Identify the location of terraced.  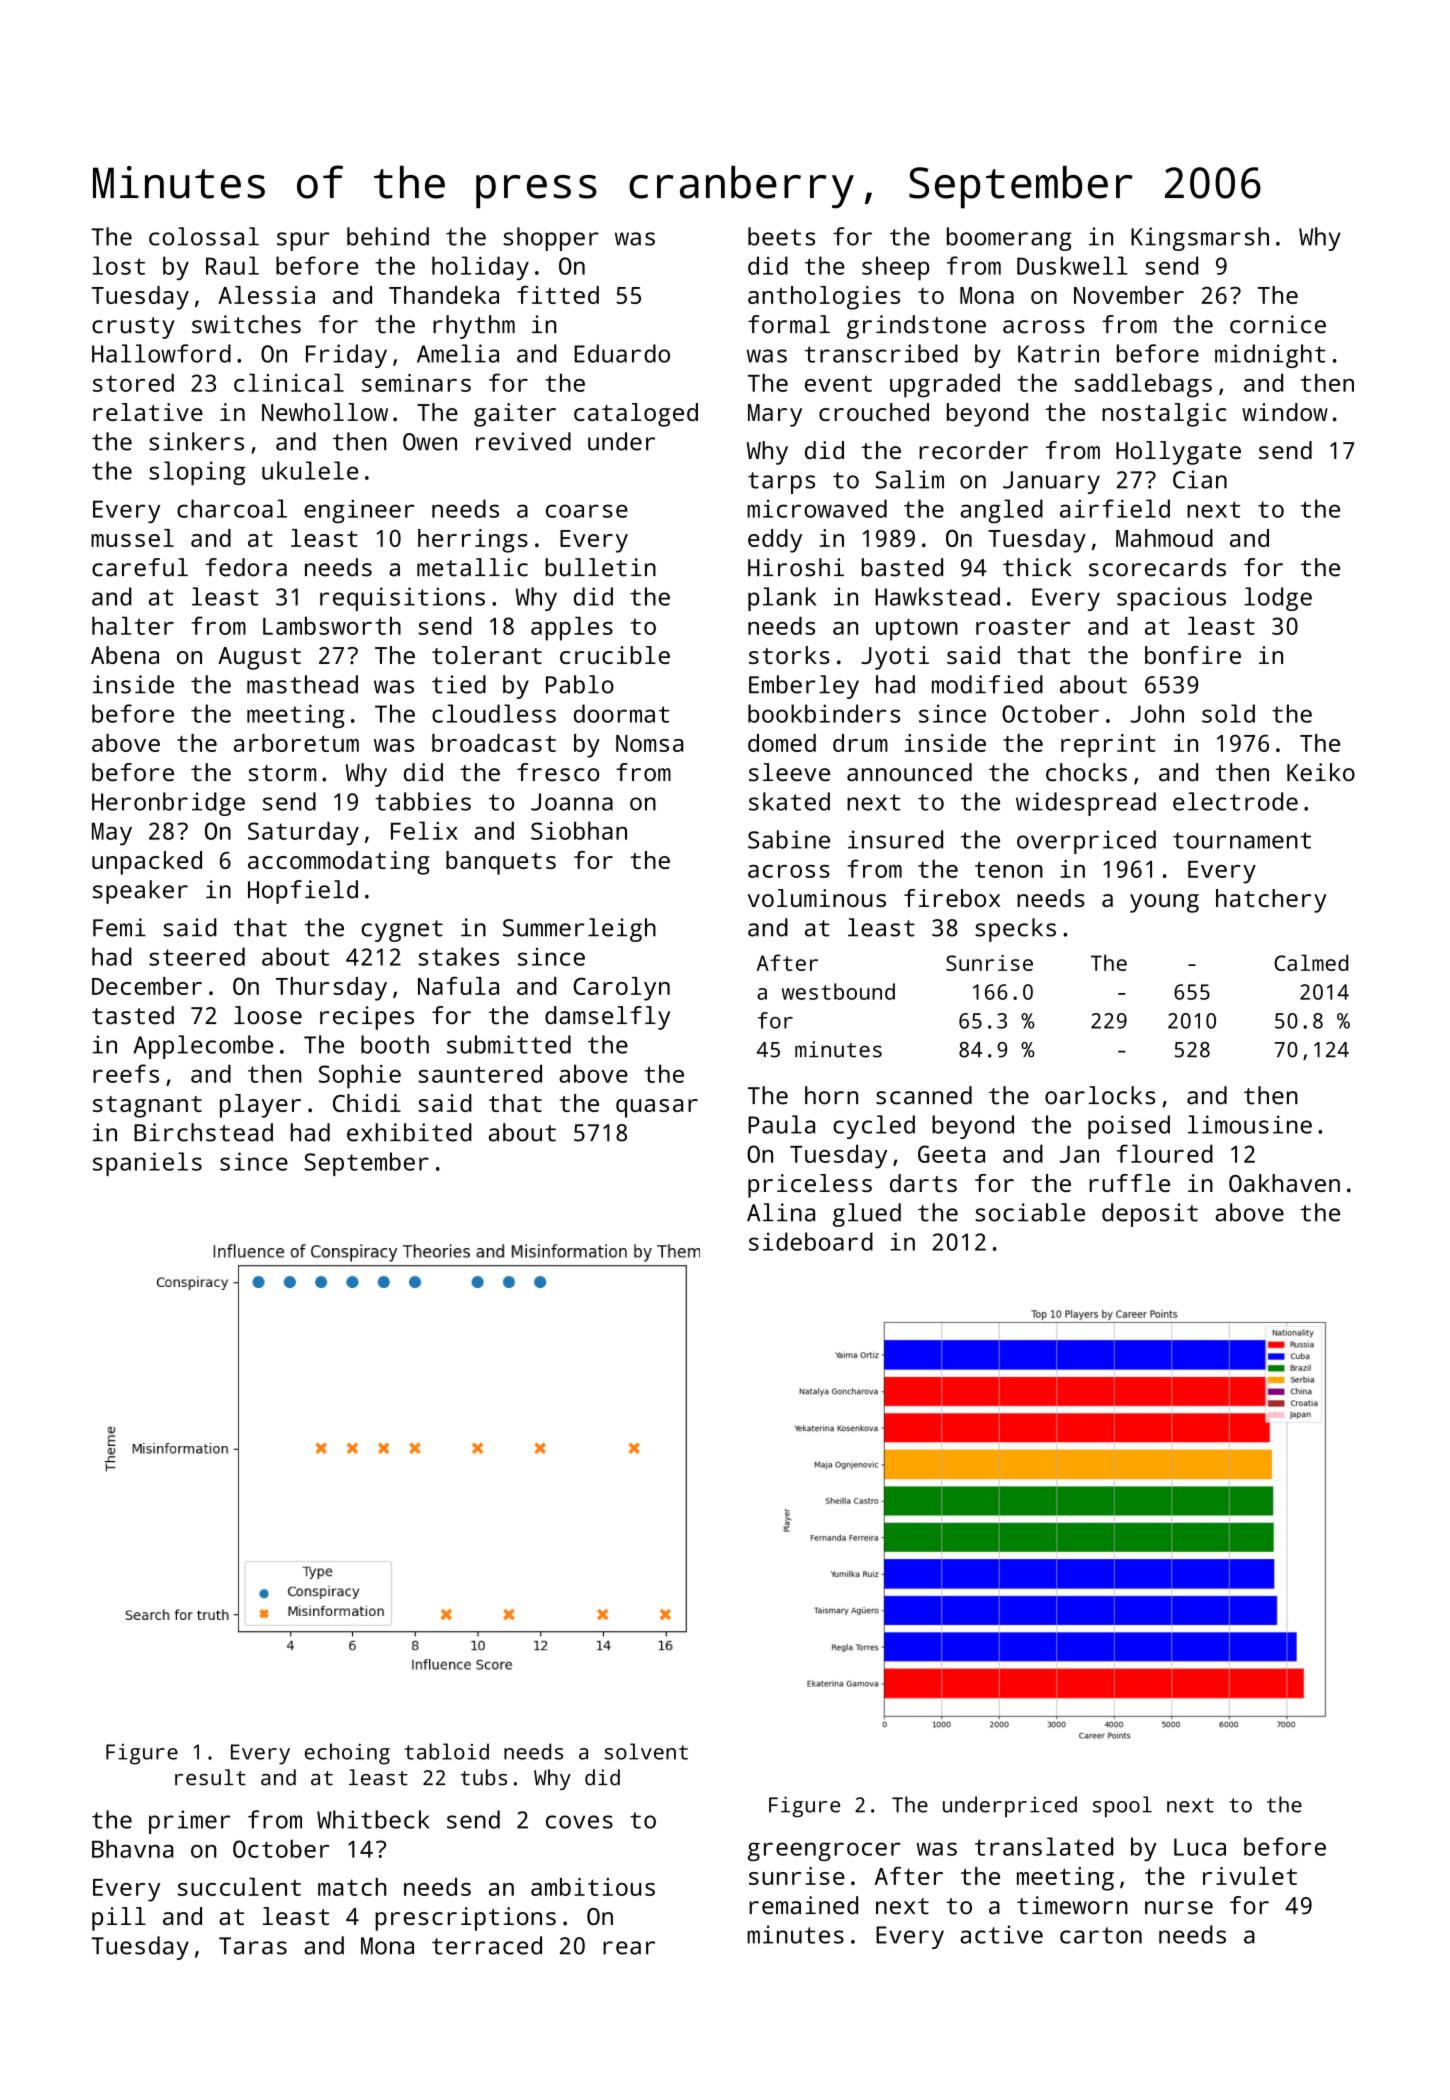
(487, 1945).
